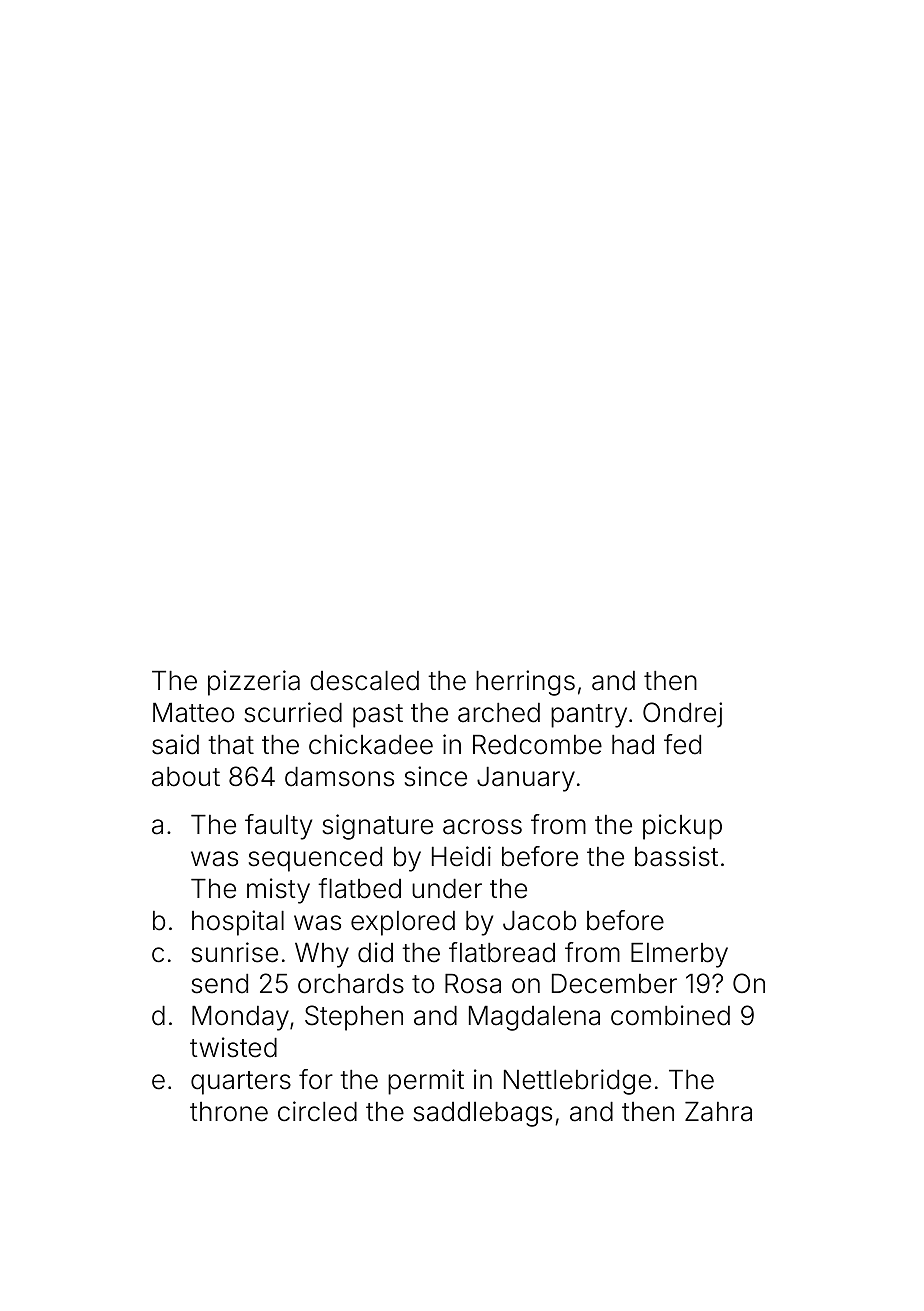 This document has width=924, height=1311. Describe the element at coordinates (359, 888) in the document. I see `flatbed` at that location.
